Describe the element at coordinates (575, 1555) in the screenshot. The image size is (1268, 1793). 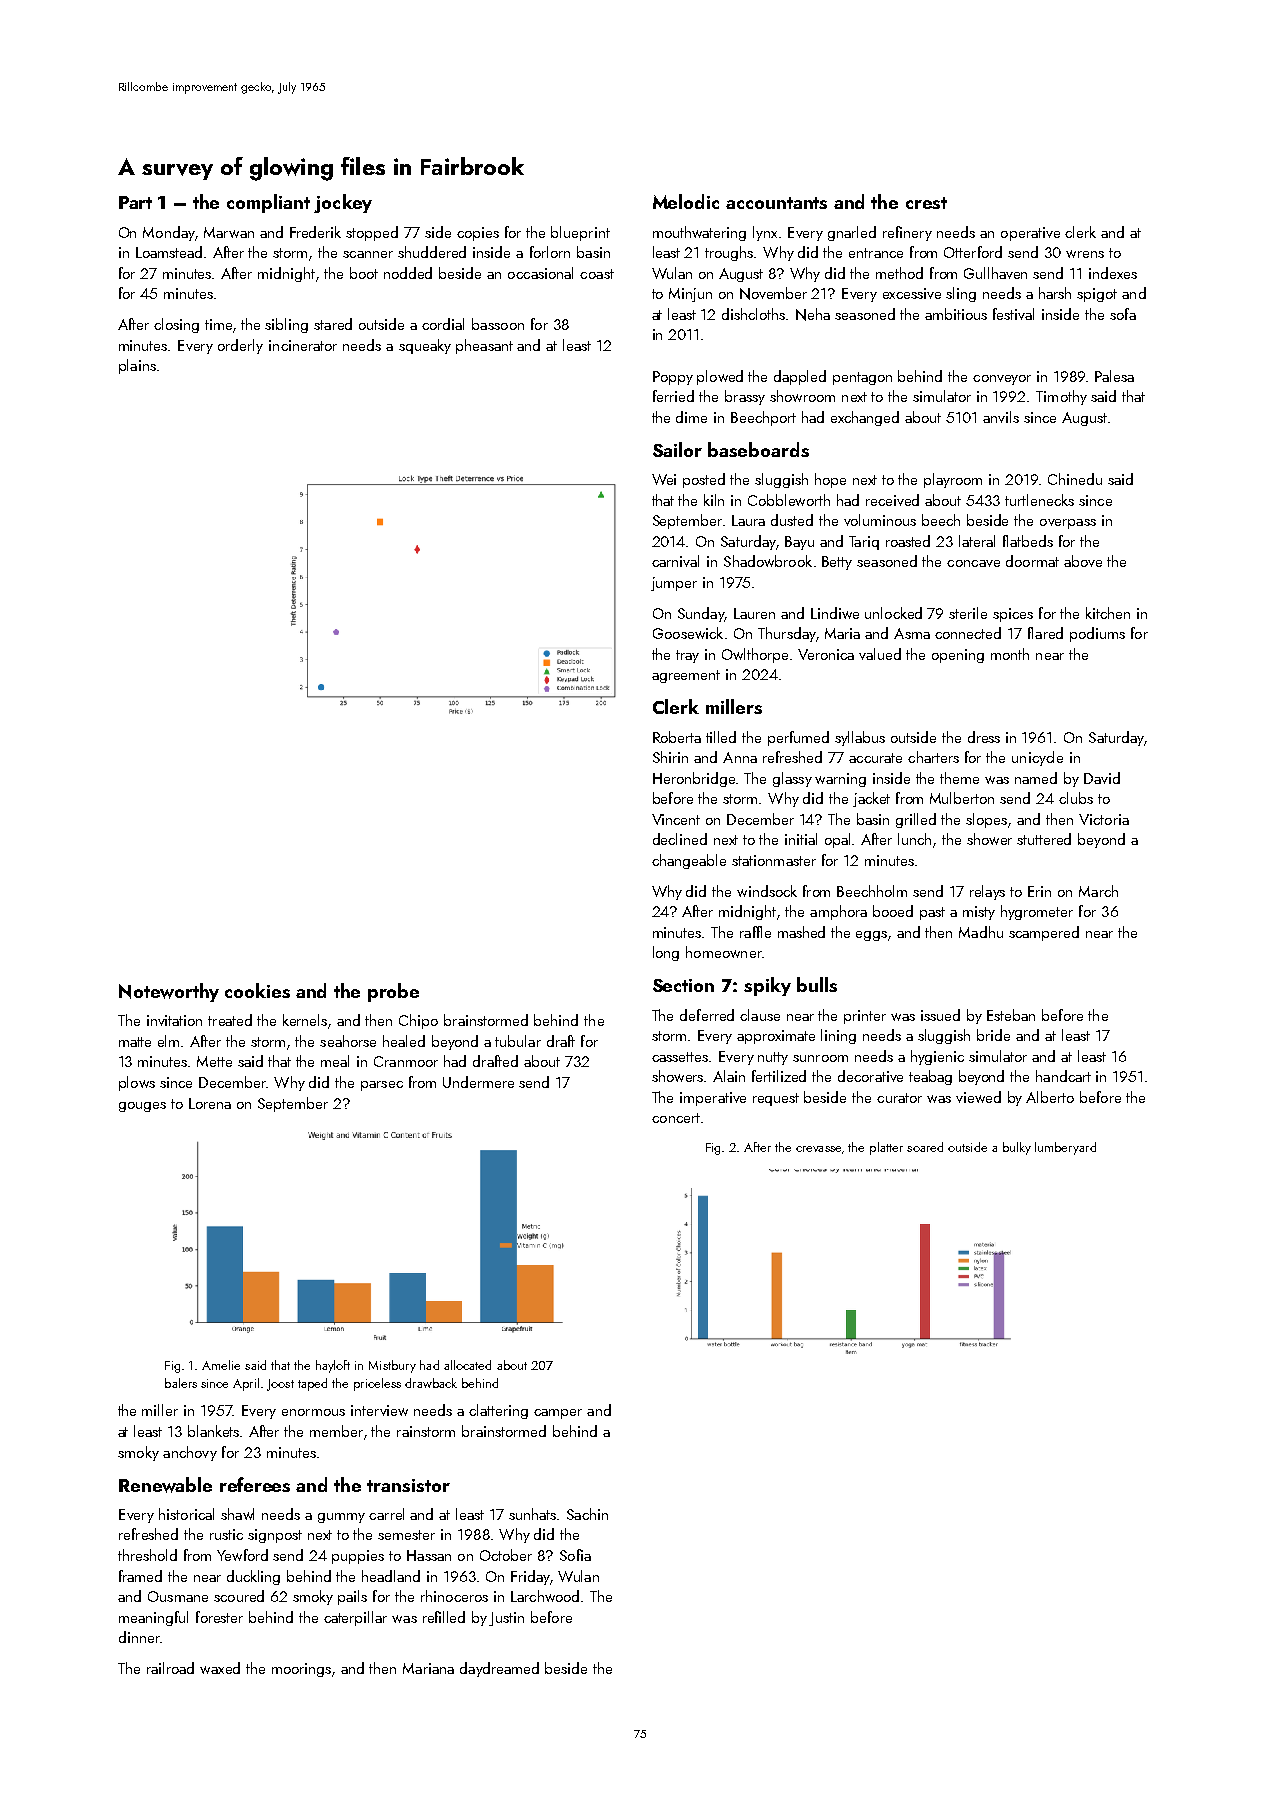
I see `Sofia` at that location.
